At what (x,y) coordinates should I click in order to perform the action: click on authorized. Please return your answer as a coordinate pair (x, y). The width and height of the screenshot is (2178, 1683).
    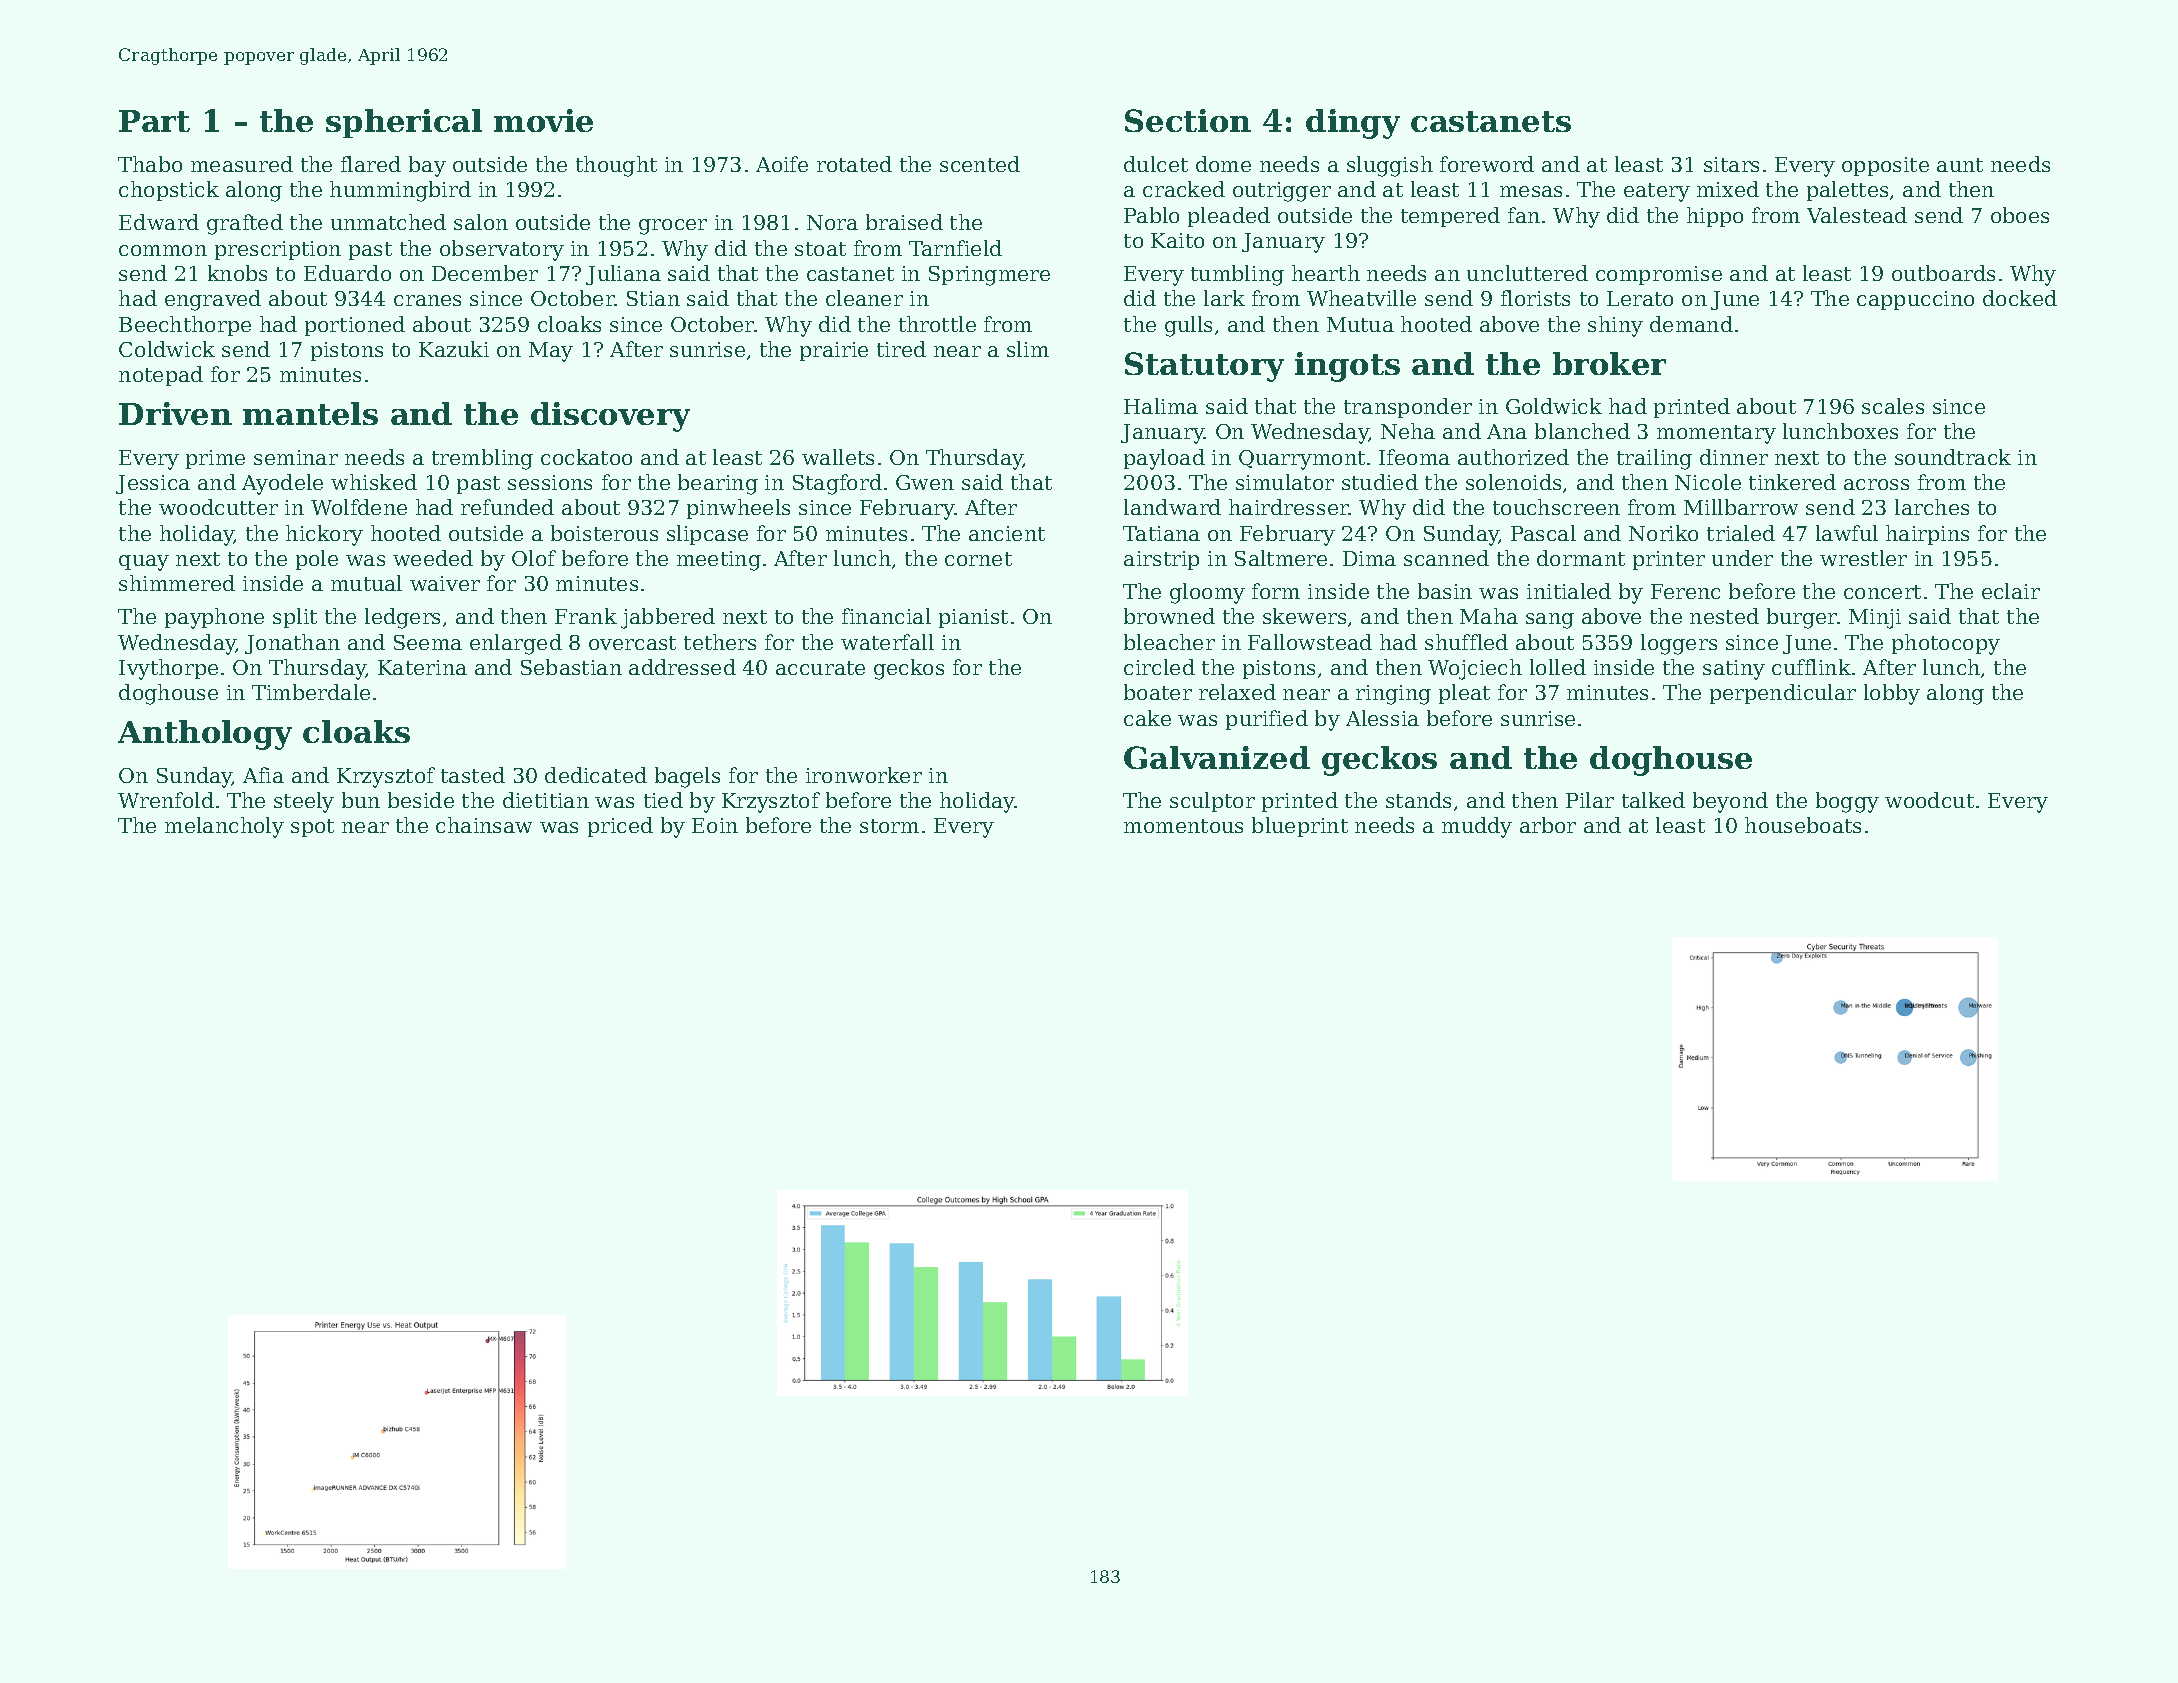
    Looking at the image, I should click on (1513, 457).
